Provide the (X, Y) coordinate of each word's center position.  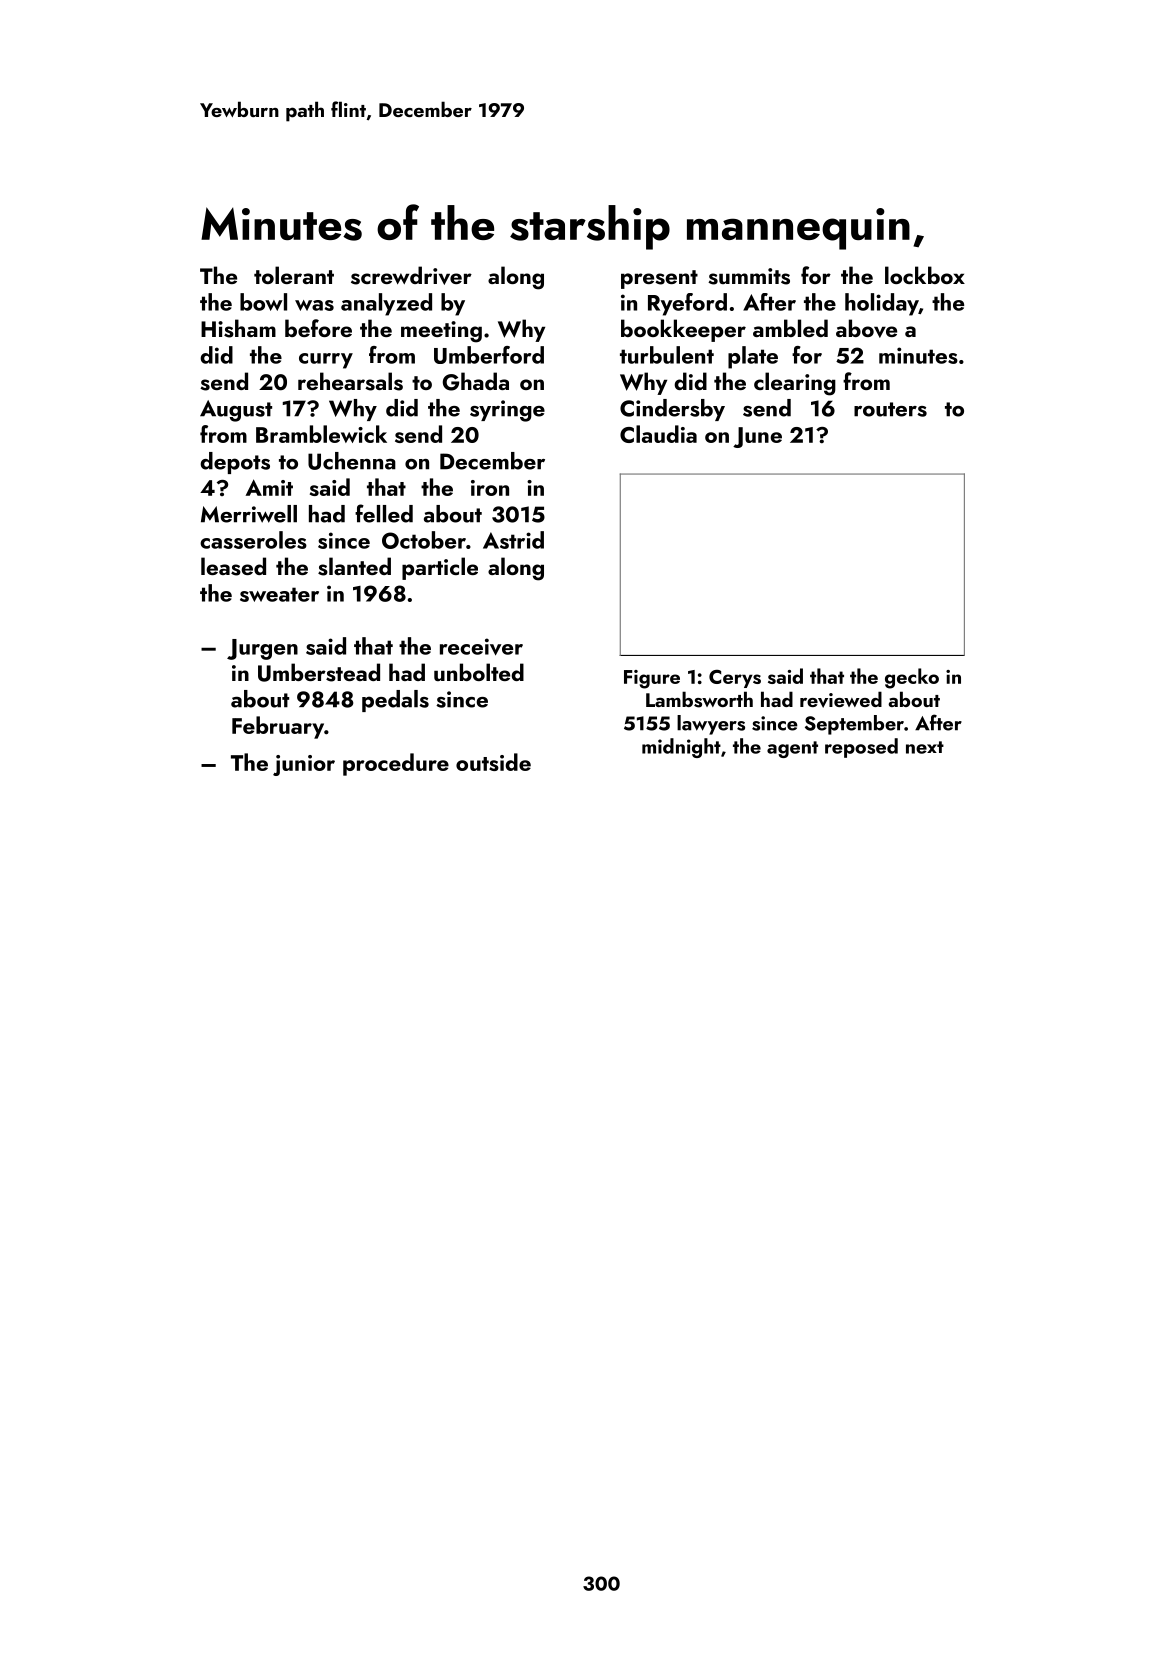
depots (235, 463)
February (278, 727)
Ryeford (687, 304)
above (866, 328)
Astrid (513, 540)
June (757, 437)
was (314, 305)
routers (890, 409)
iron (490, 488)
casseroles (253, 540)
